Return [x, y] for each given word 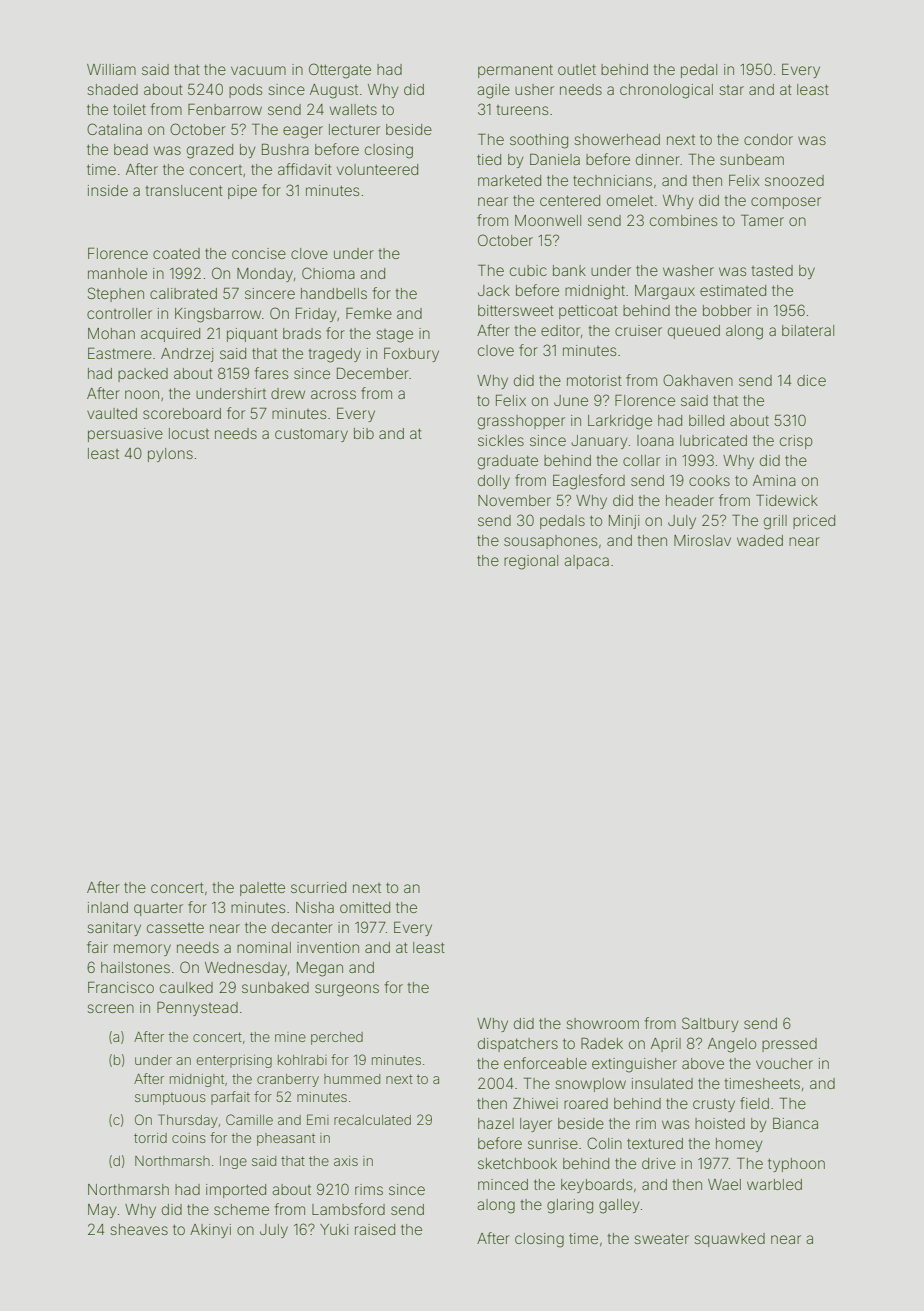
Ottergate [340, 71]
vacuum [258, 70]
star [731, 90]
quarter [158, 909]
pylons [170, 455]
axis [346, 1161]
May [102, 1211]
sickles [501, 440]
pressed [789, 1045]
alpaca [586, 562]
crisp [796, 442]
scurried [318, 887]
